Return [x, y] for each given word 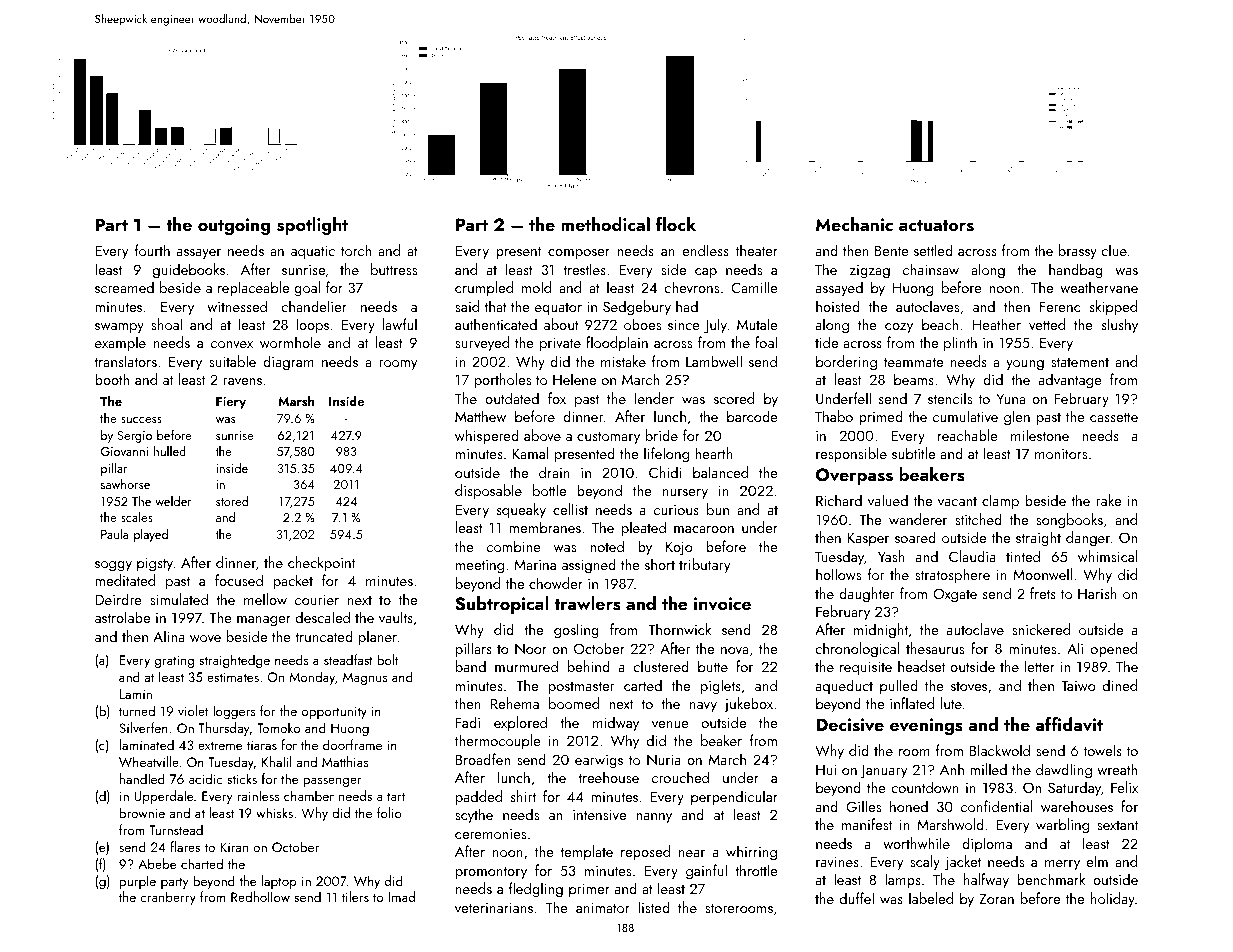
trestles [584, 269]
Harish [1097, 593]
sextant [1117, 825]
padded [479, 797]
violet [193, 710]
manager [264, 621]
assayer [199, 254]
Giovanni [124, 451]
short [660, 564]
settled [933, 250]
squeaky [521, 511]
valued [888, 500]
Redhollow [260, 896]
